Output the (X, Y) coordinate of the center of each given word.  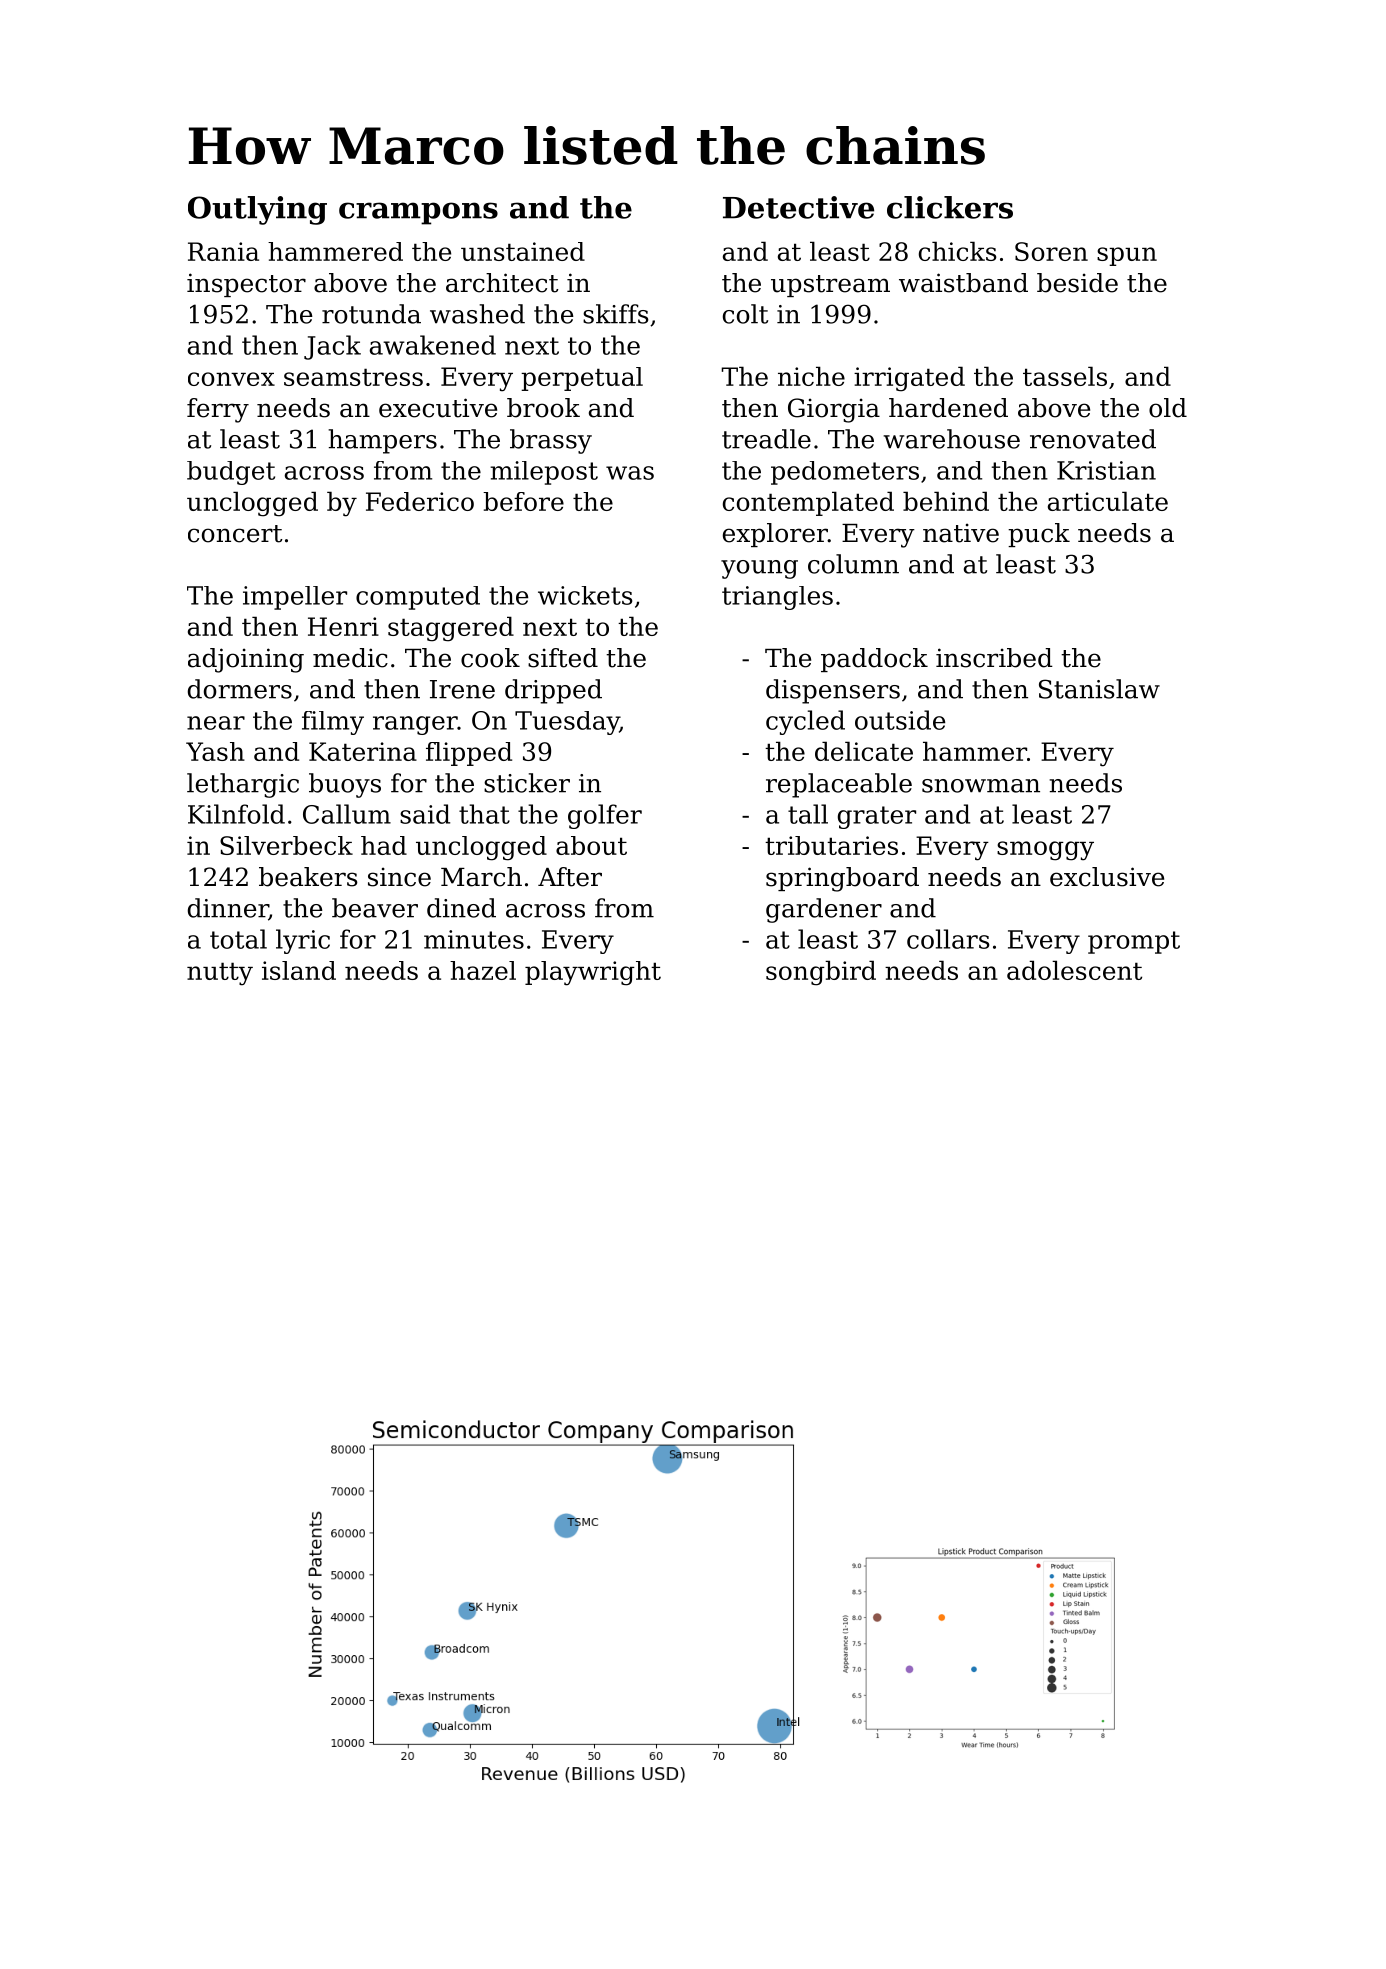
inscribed (994, 658)
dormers (240, 689)
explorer (775, 535)
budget (231, 473)
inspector (246, 285)
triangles (777, 598)
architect (502, 283)
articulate (1108, 501)
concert (235, 534)
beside (1077, 283)
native (961, 533)
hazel (483, 970)
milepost (544, 473)
